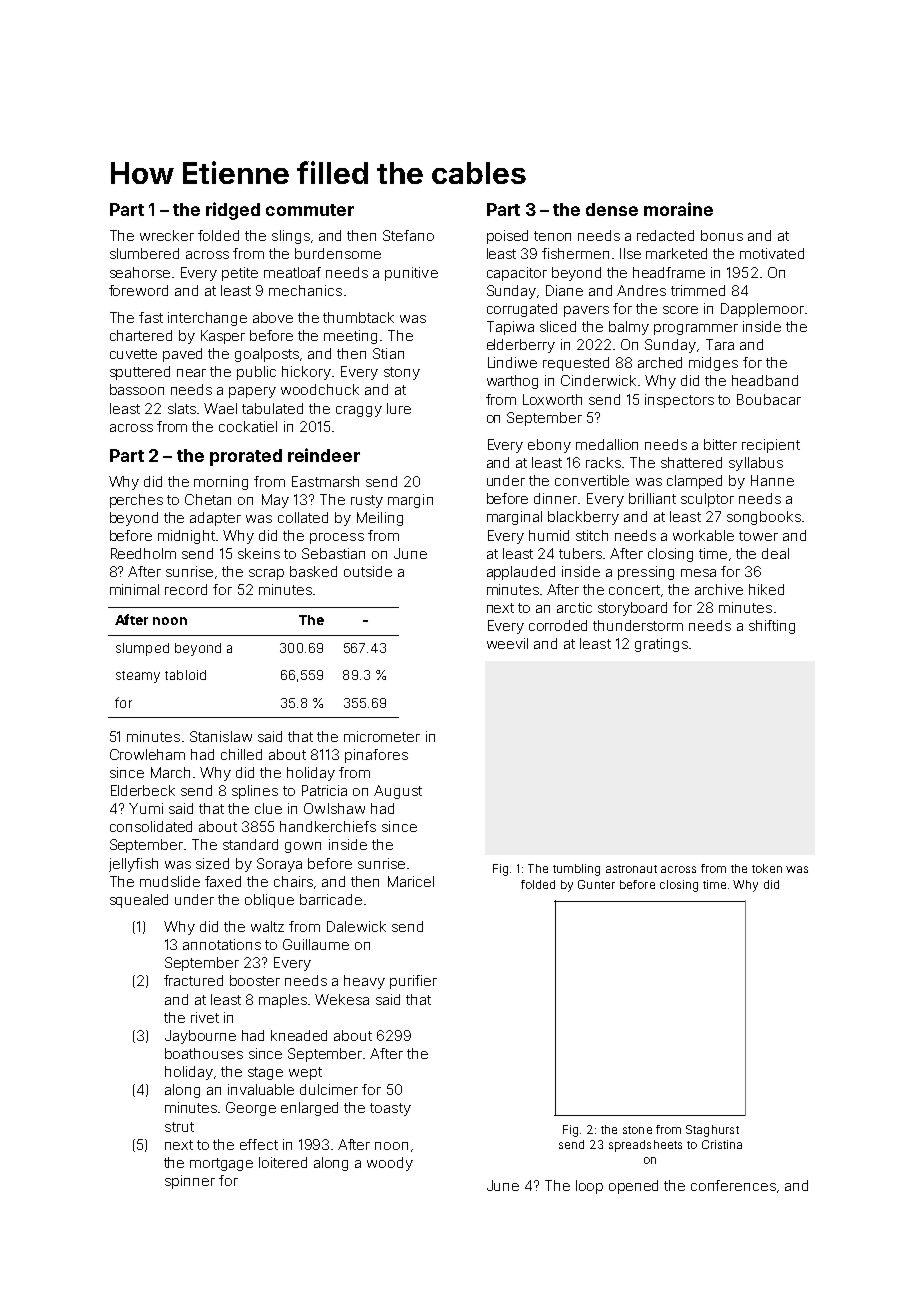 This document has width=924, height=1311. What do you see at coordinates (204, 1053) in the document?
I see `boathouses` at bounding box center [204, 1053].
